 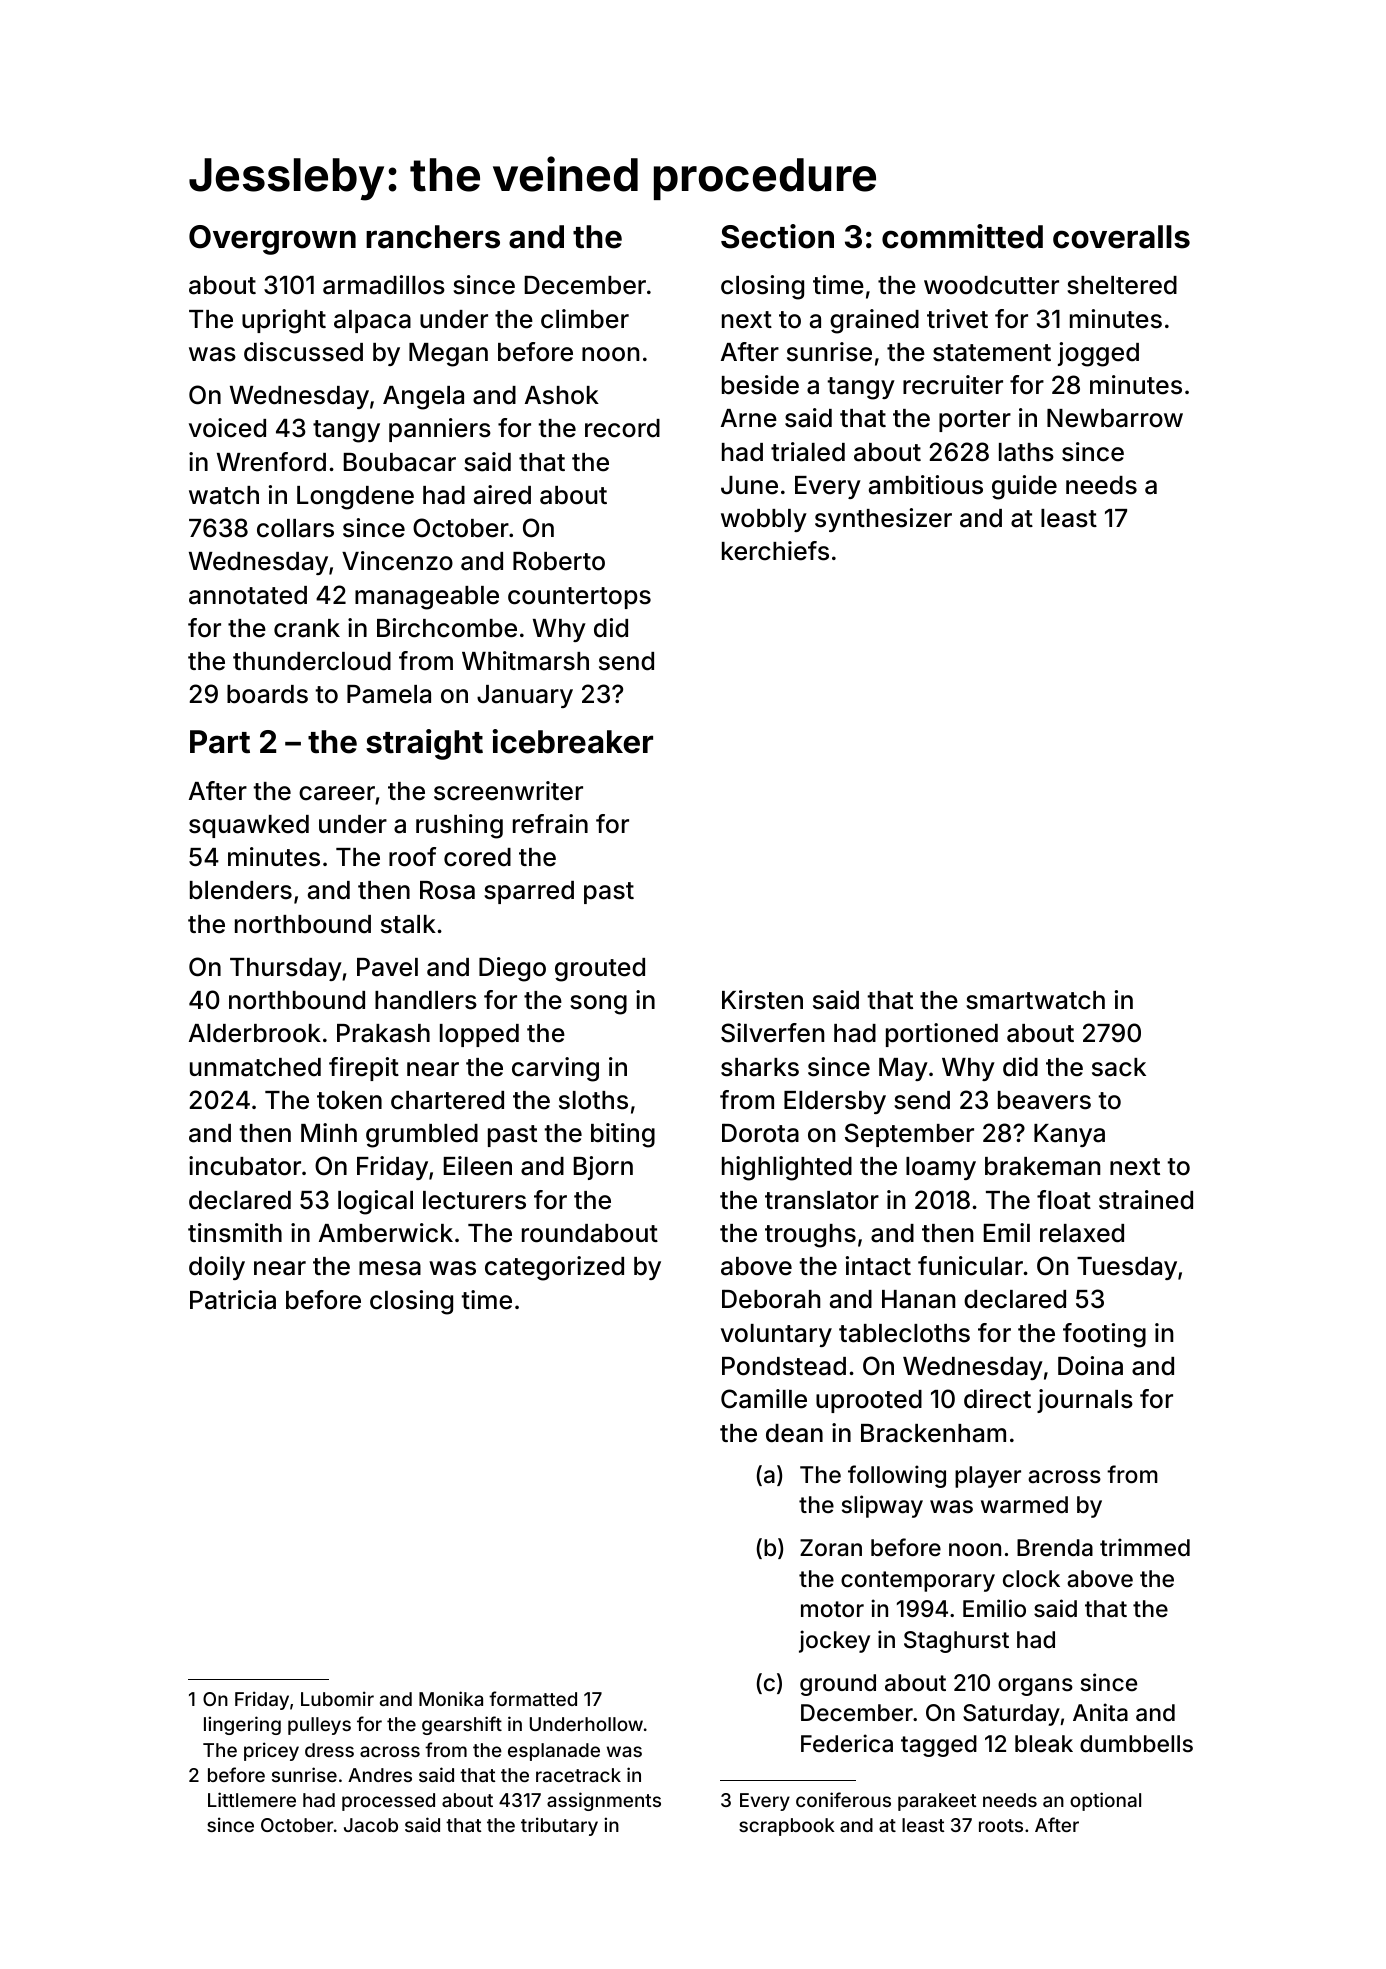 What do you see at coordinates (390, 1268) in the document?
I see `mesa` at bounding box center [390, 1268].
